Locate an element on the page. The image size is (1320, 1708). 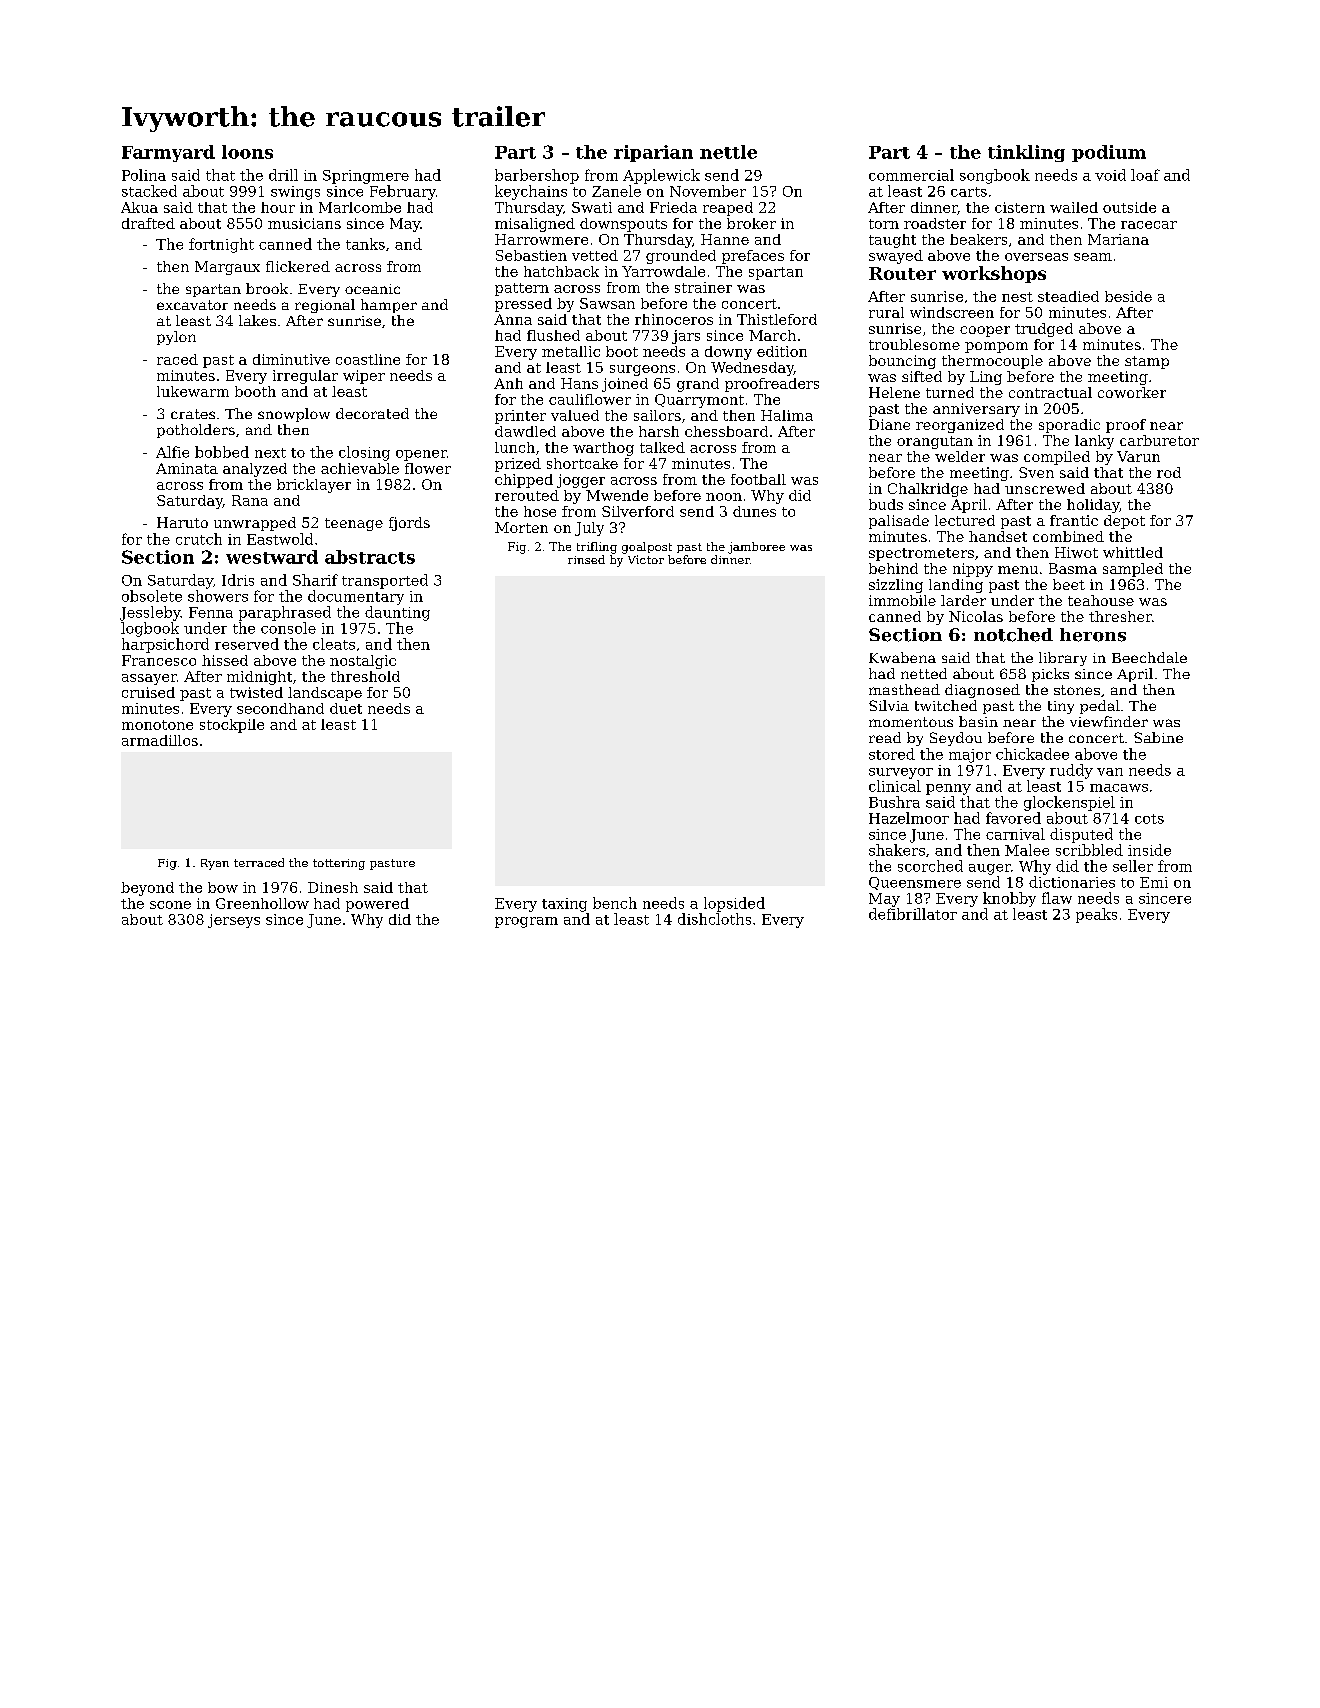
picks is located at coordinates (1050, 675).
